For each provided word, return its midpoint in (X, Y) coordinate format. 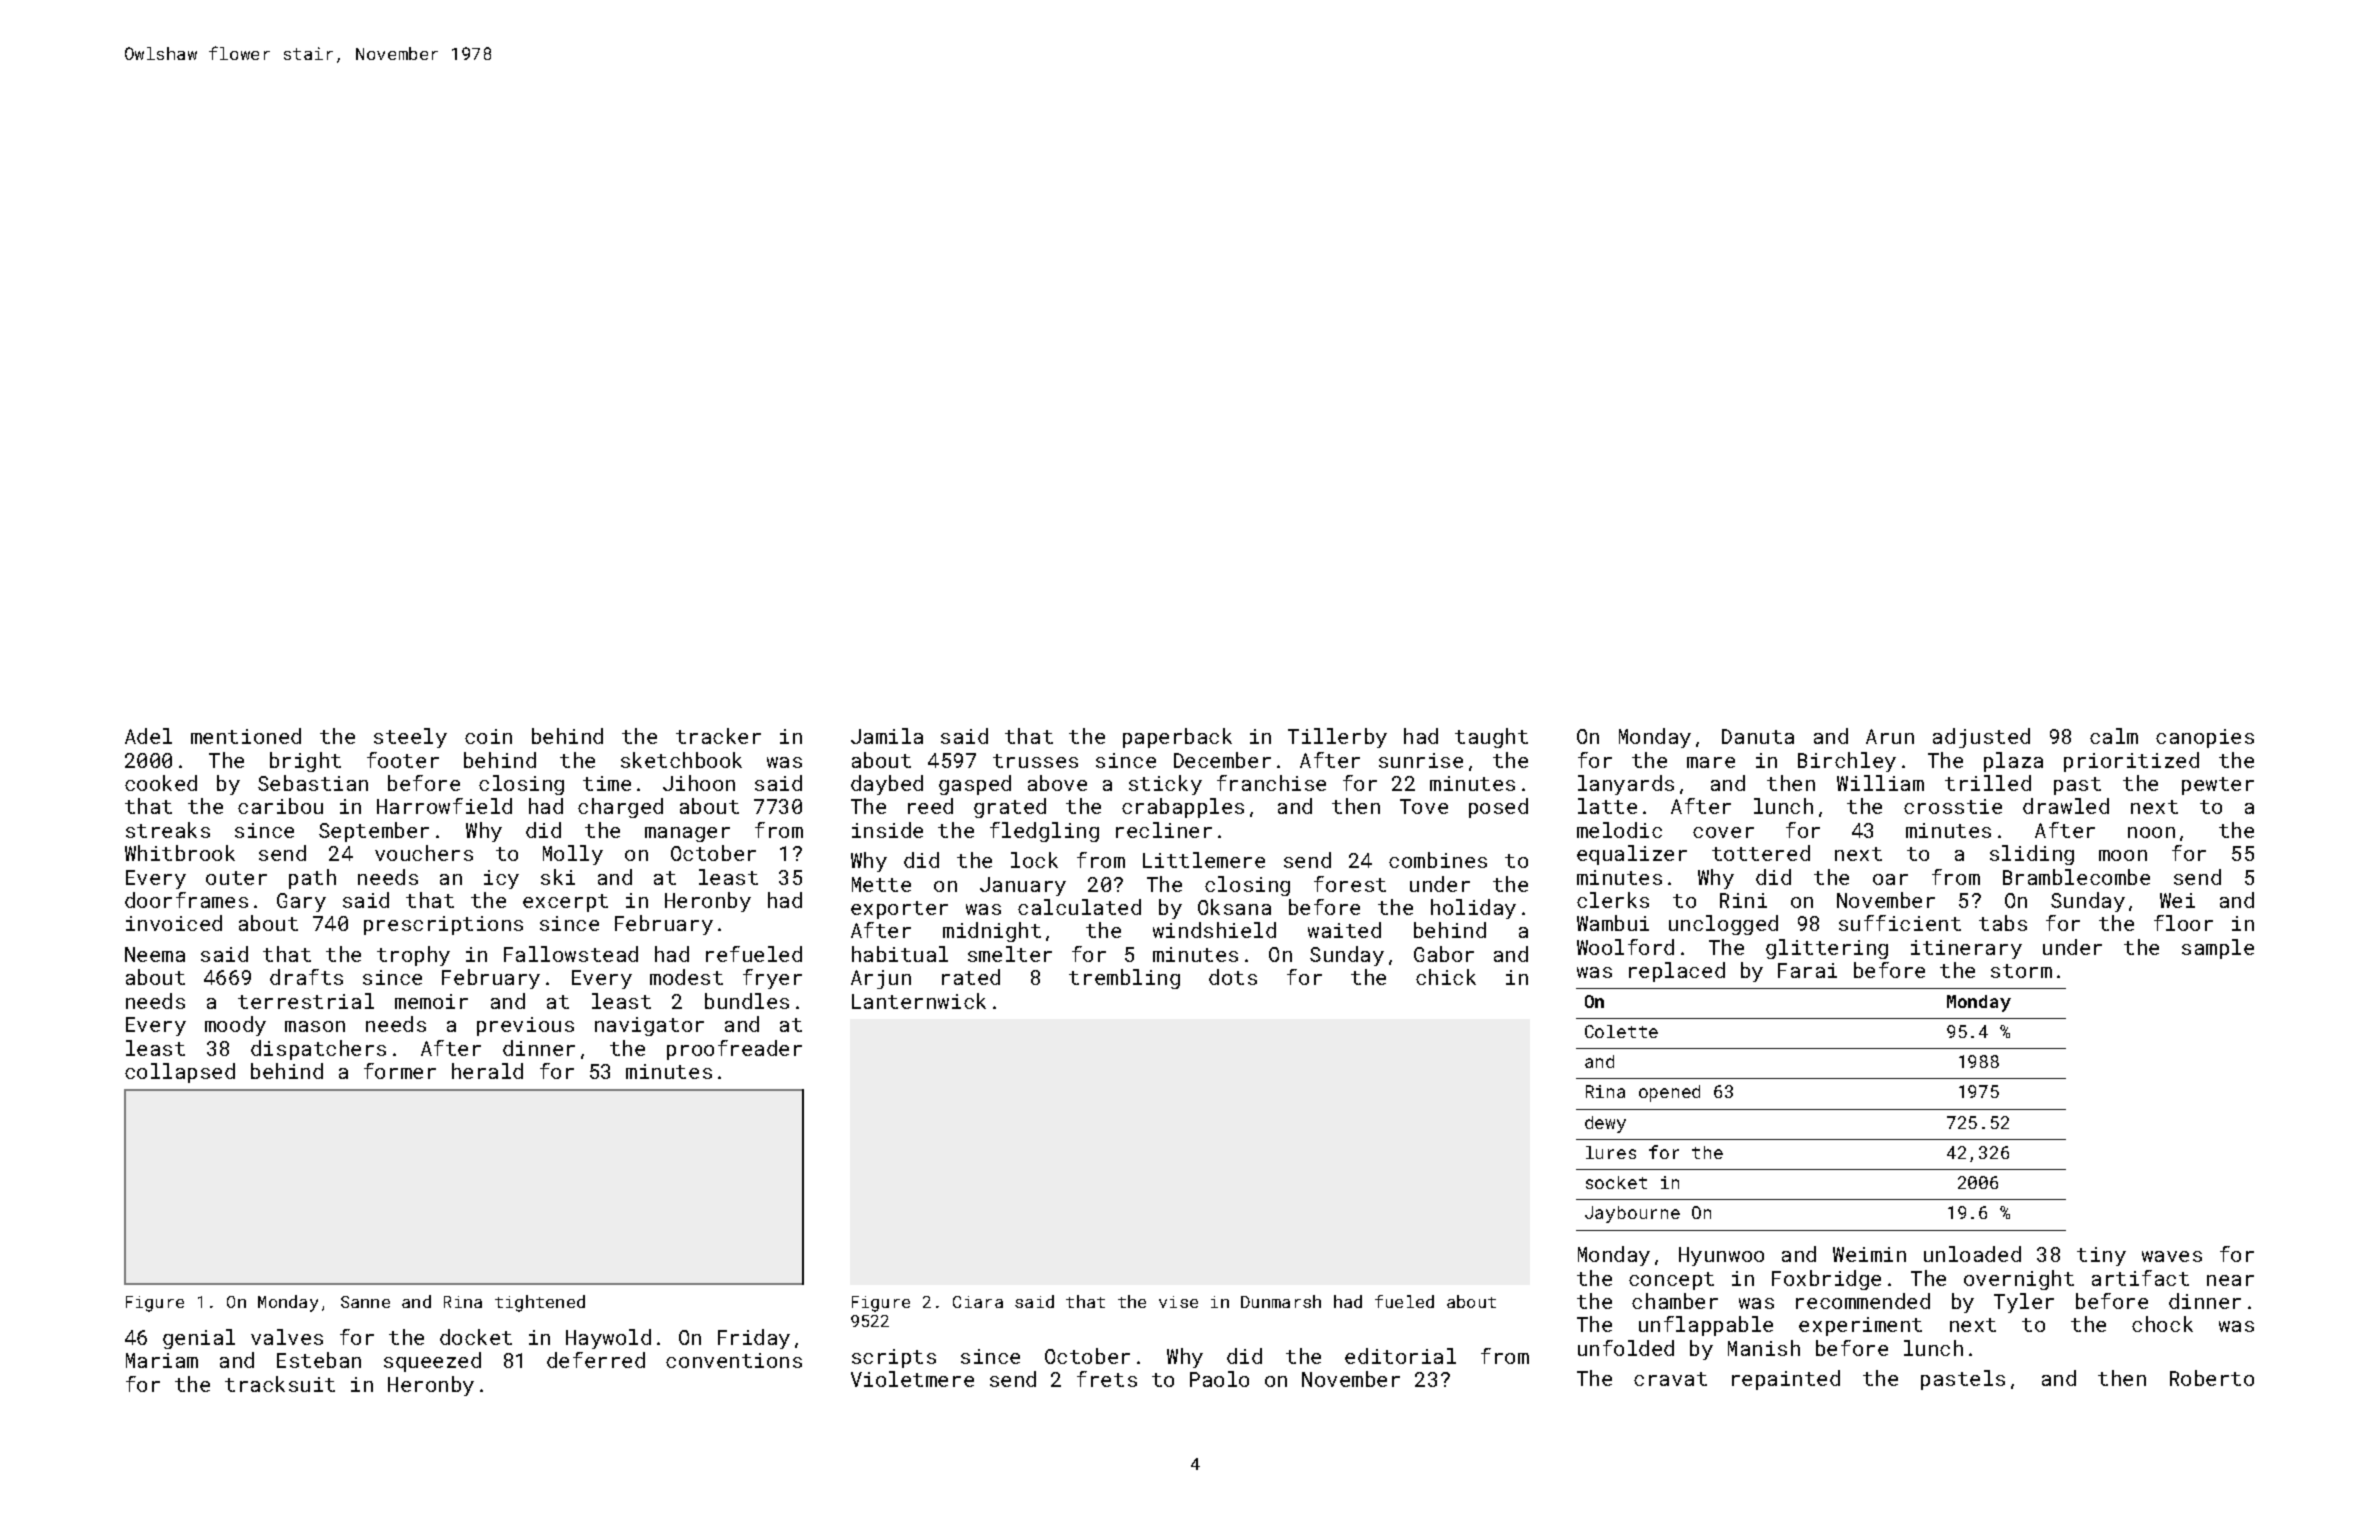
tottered (1761, 853)
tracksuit (280, 1384)
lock (1034, 860)
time (607, 783)
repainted (1786, 1380)
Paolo (1219, 1379)
